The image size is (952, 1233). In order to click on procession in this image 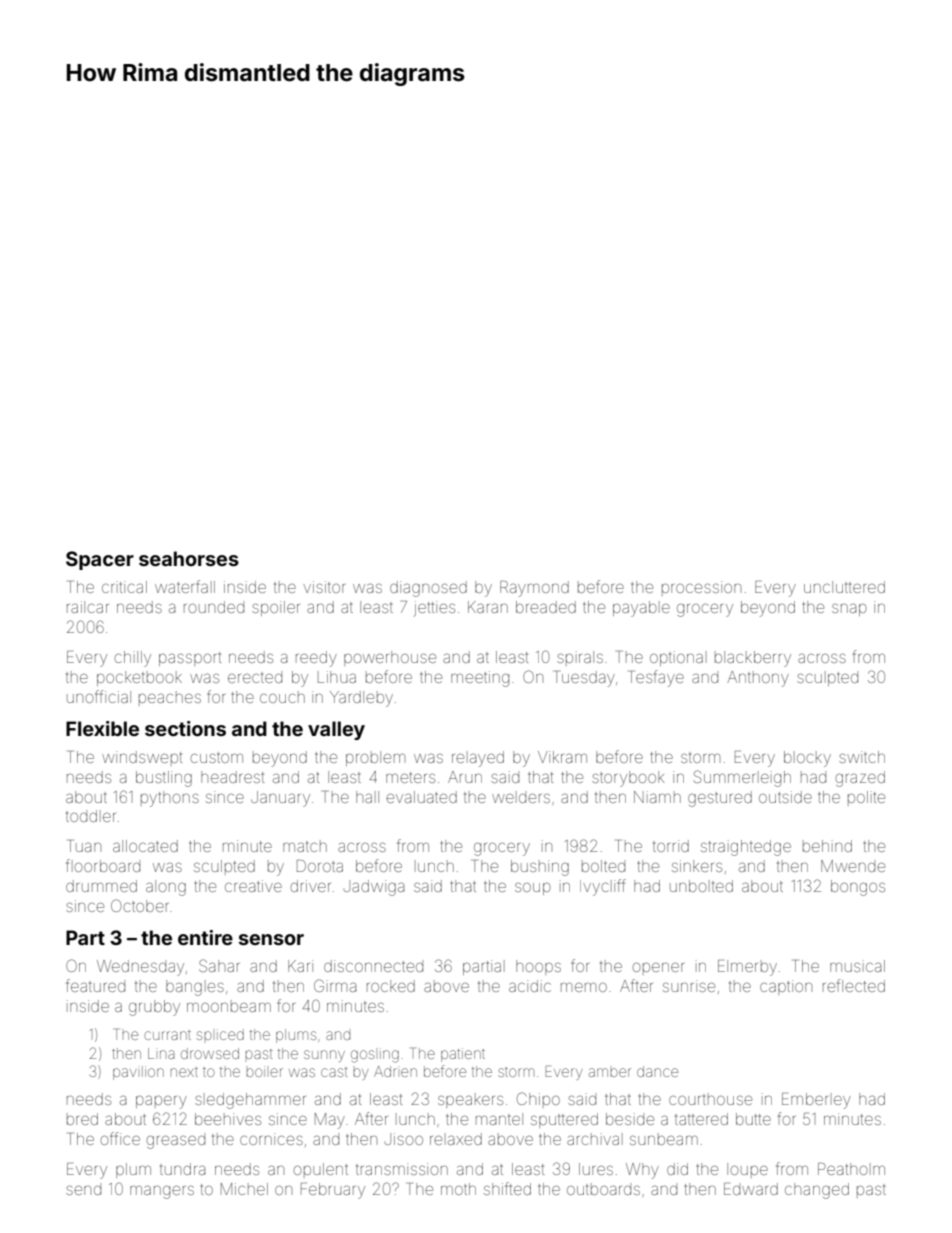, I will do `click(701, 588)`.
